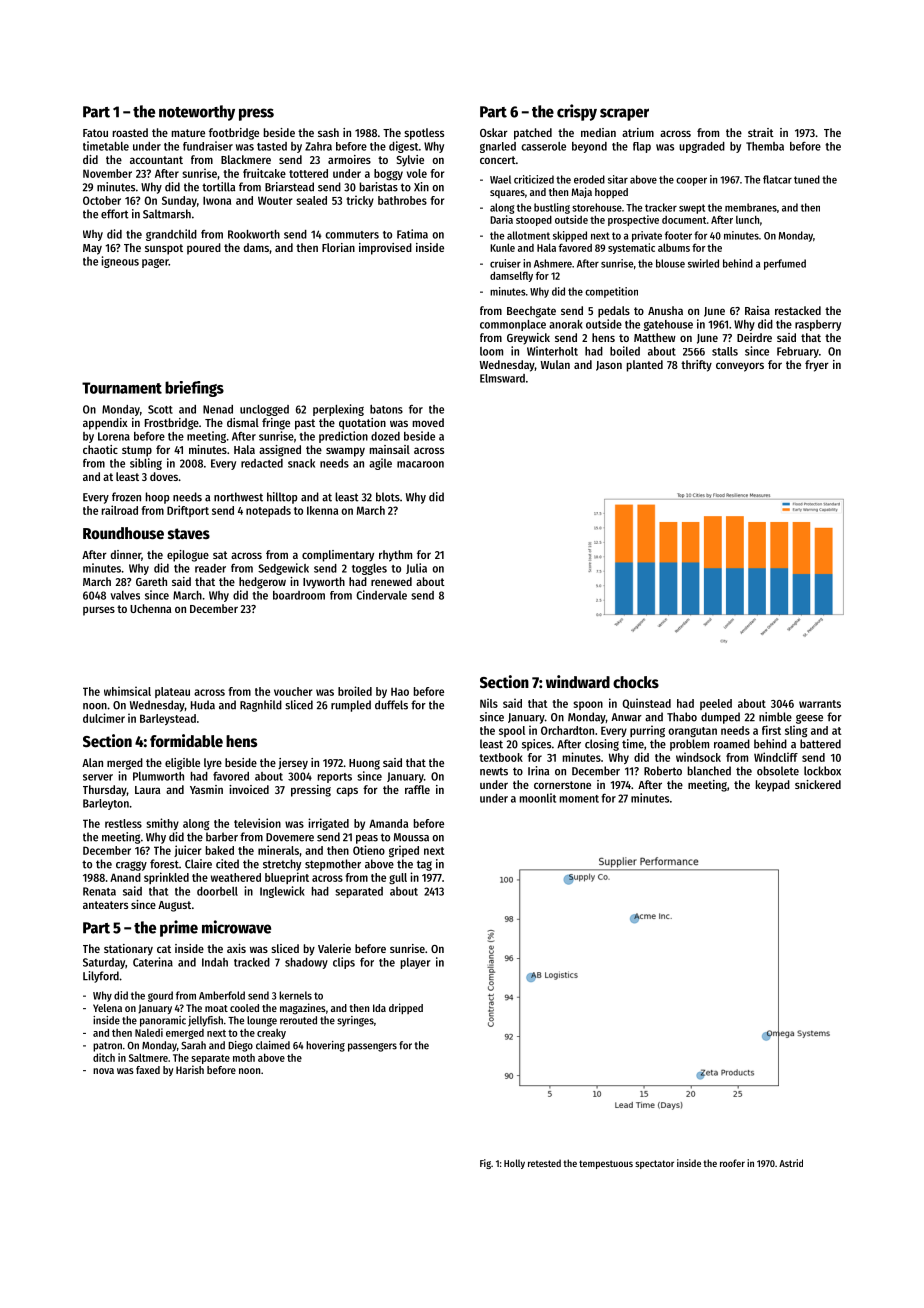  Describe the element at coordinates (578, 681) in the document. I see `windward` at that location.
